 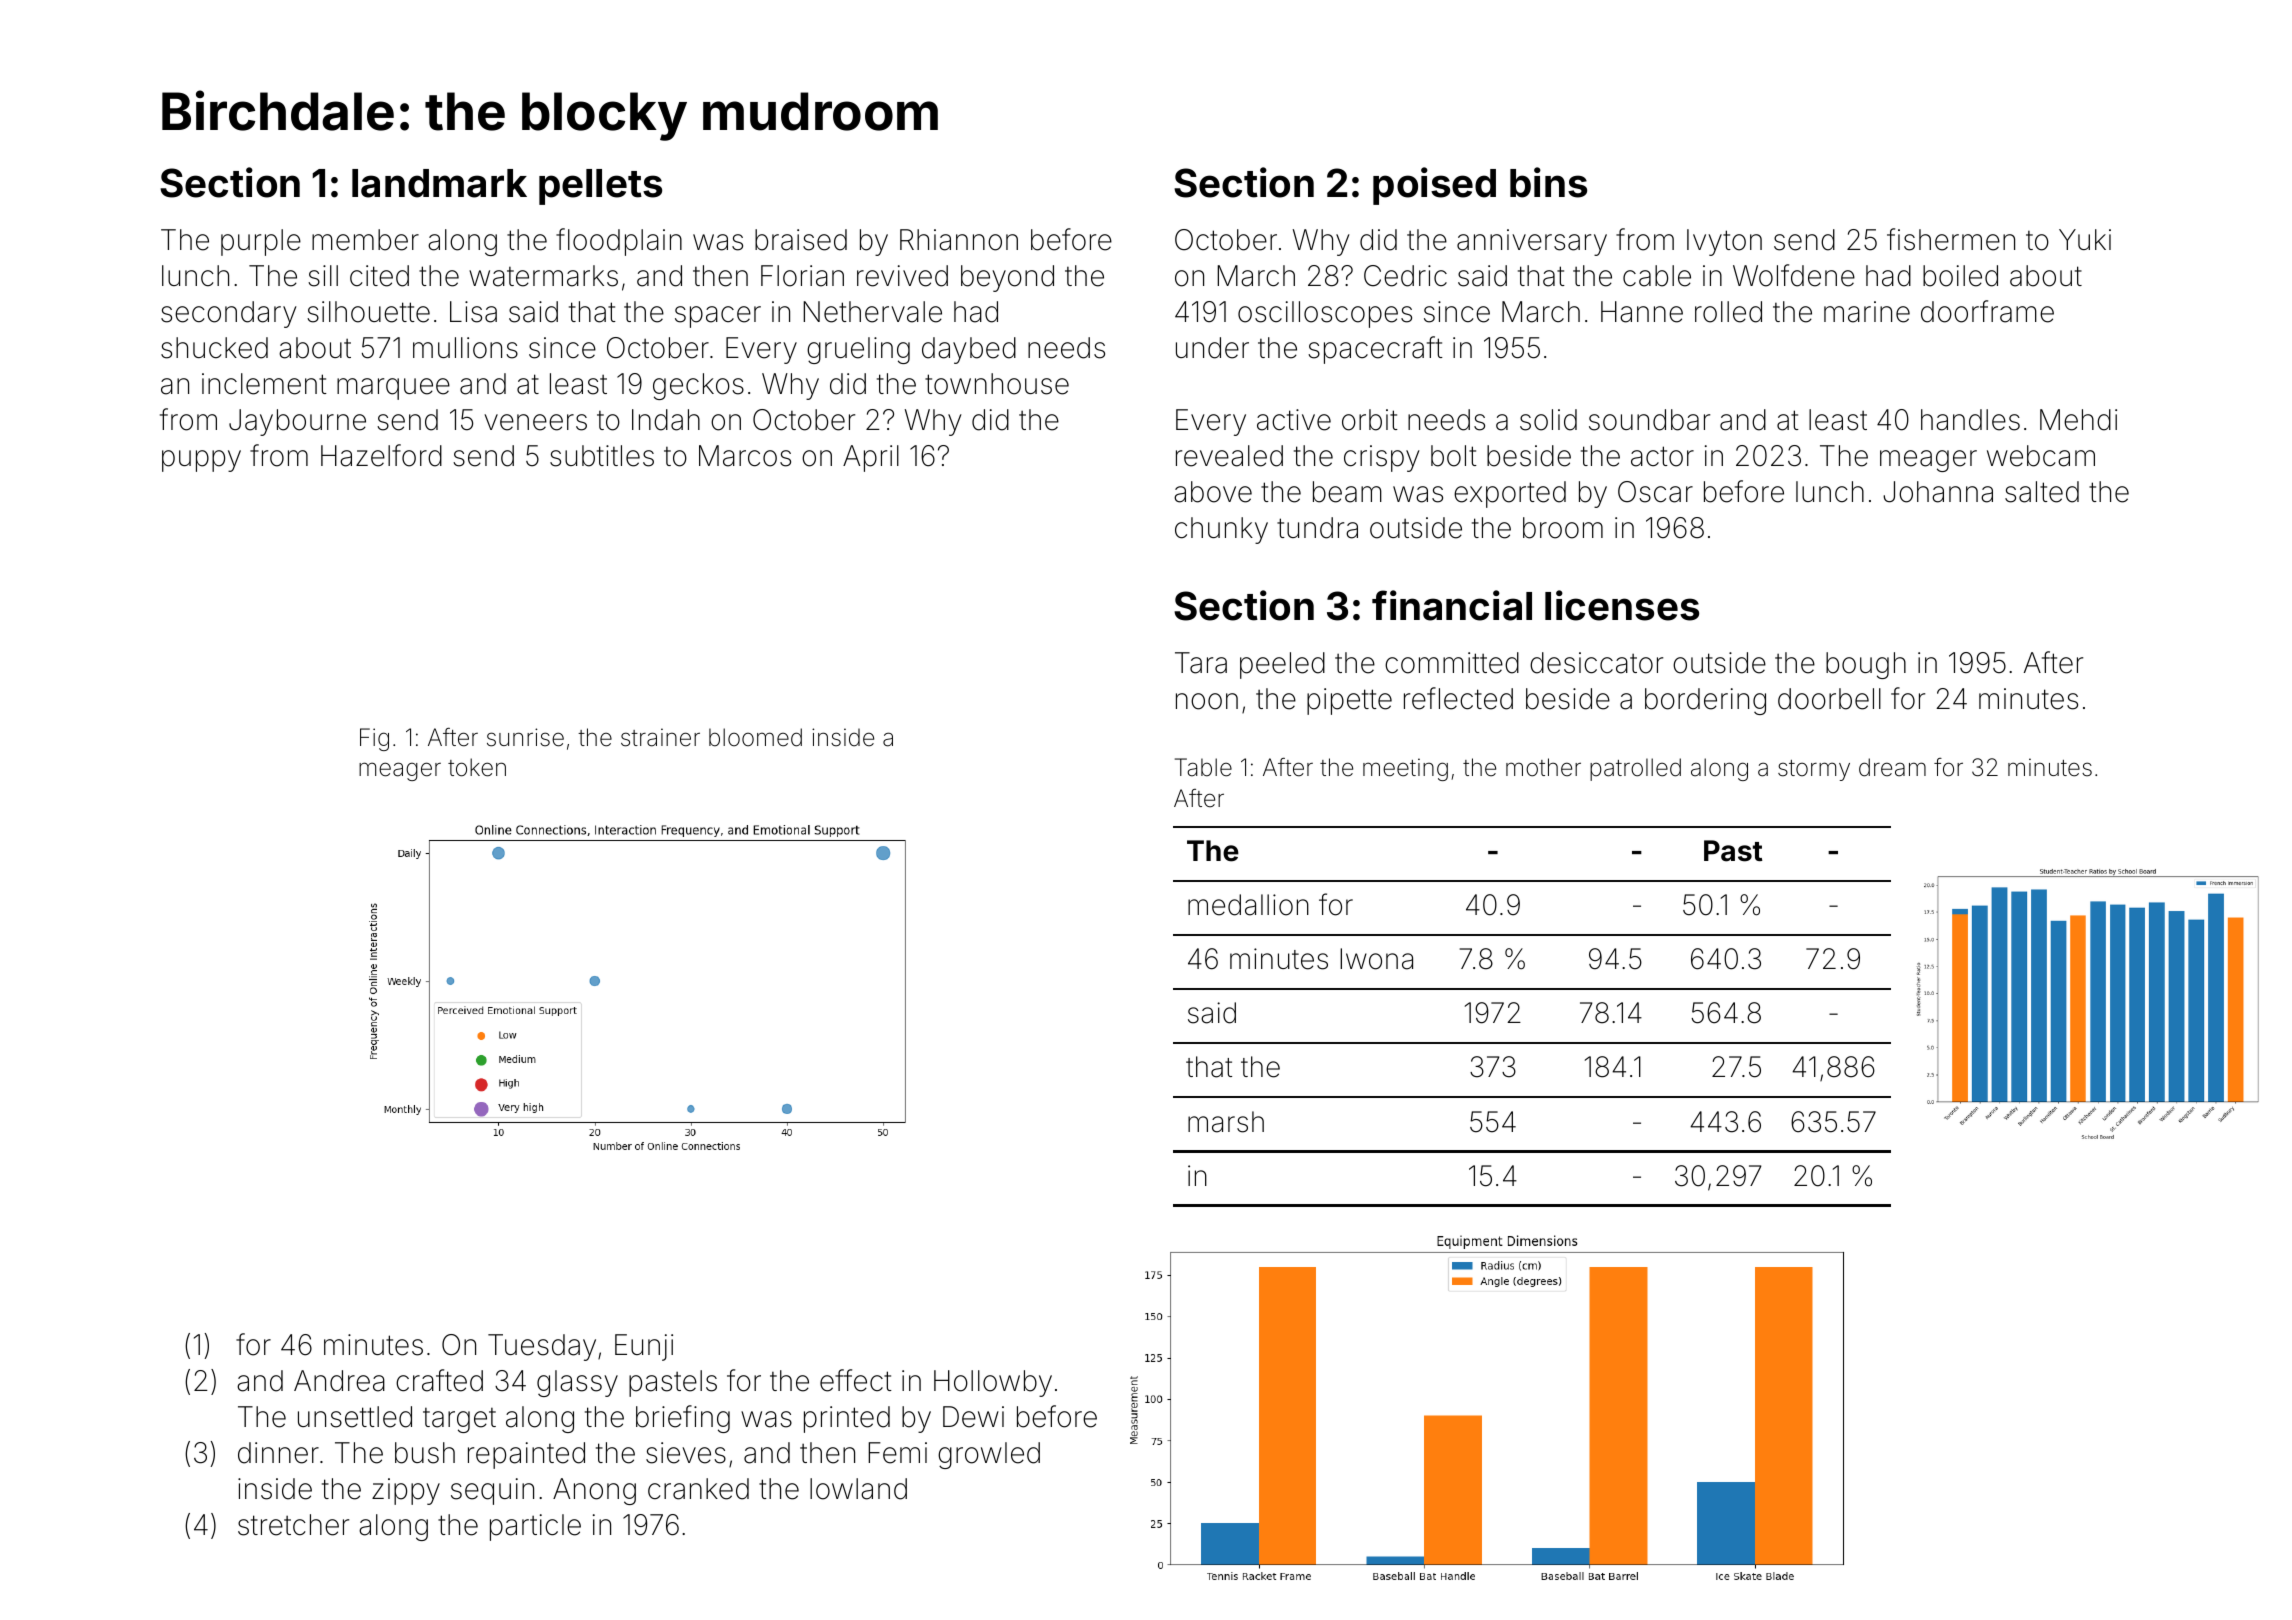 What do you see at coordinates (1705, 701) in the screenshot?
I see `bordering` at bounding box center [1705, 701].
